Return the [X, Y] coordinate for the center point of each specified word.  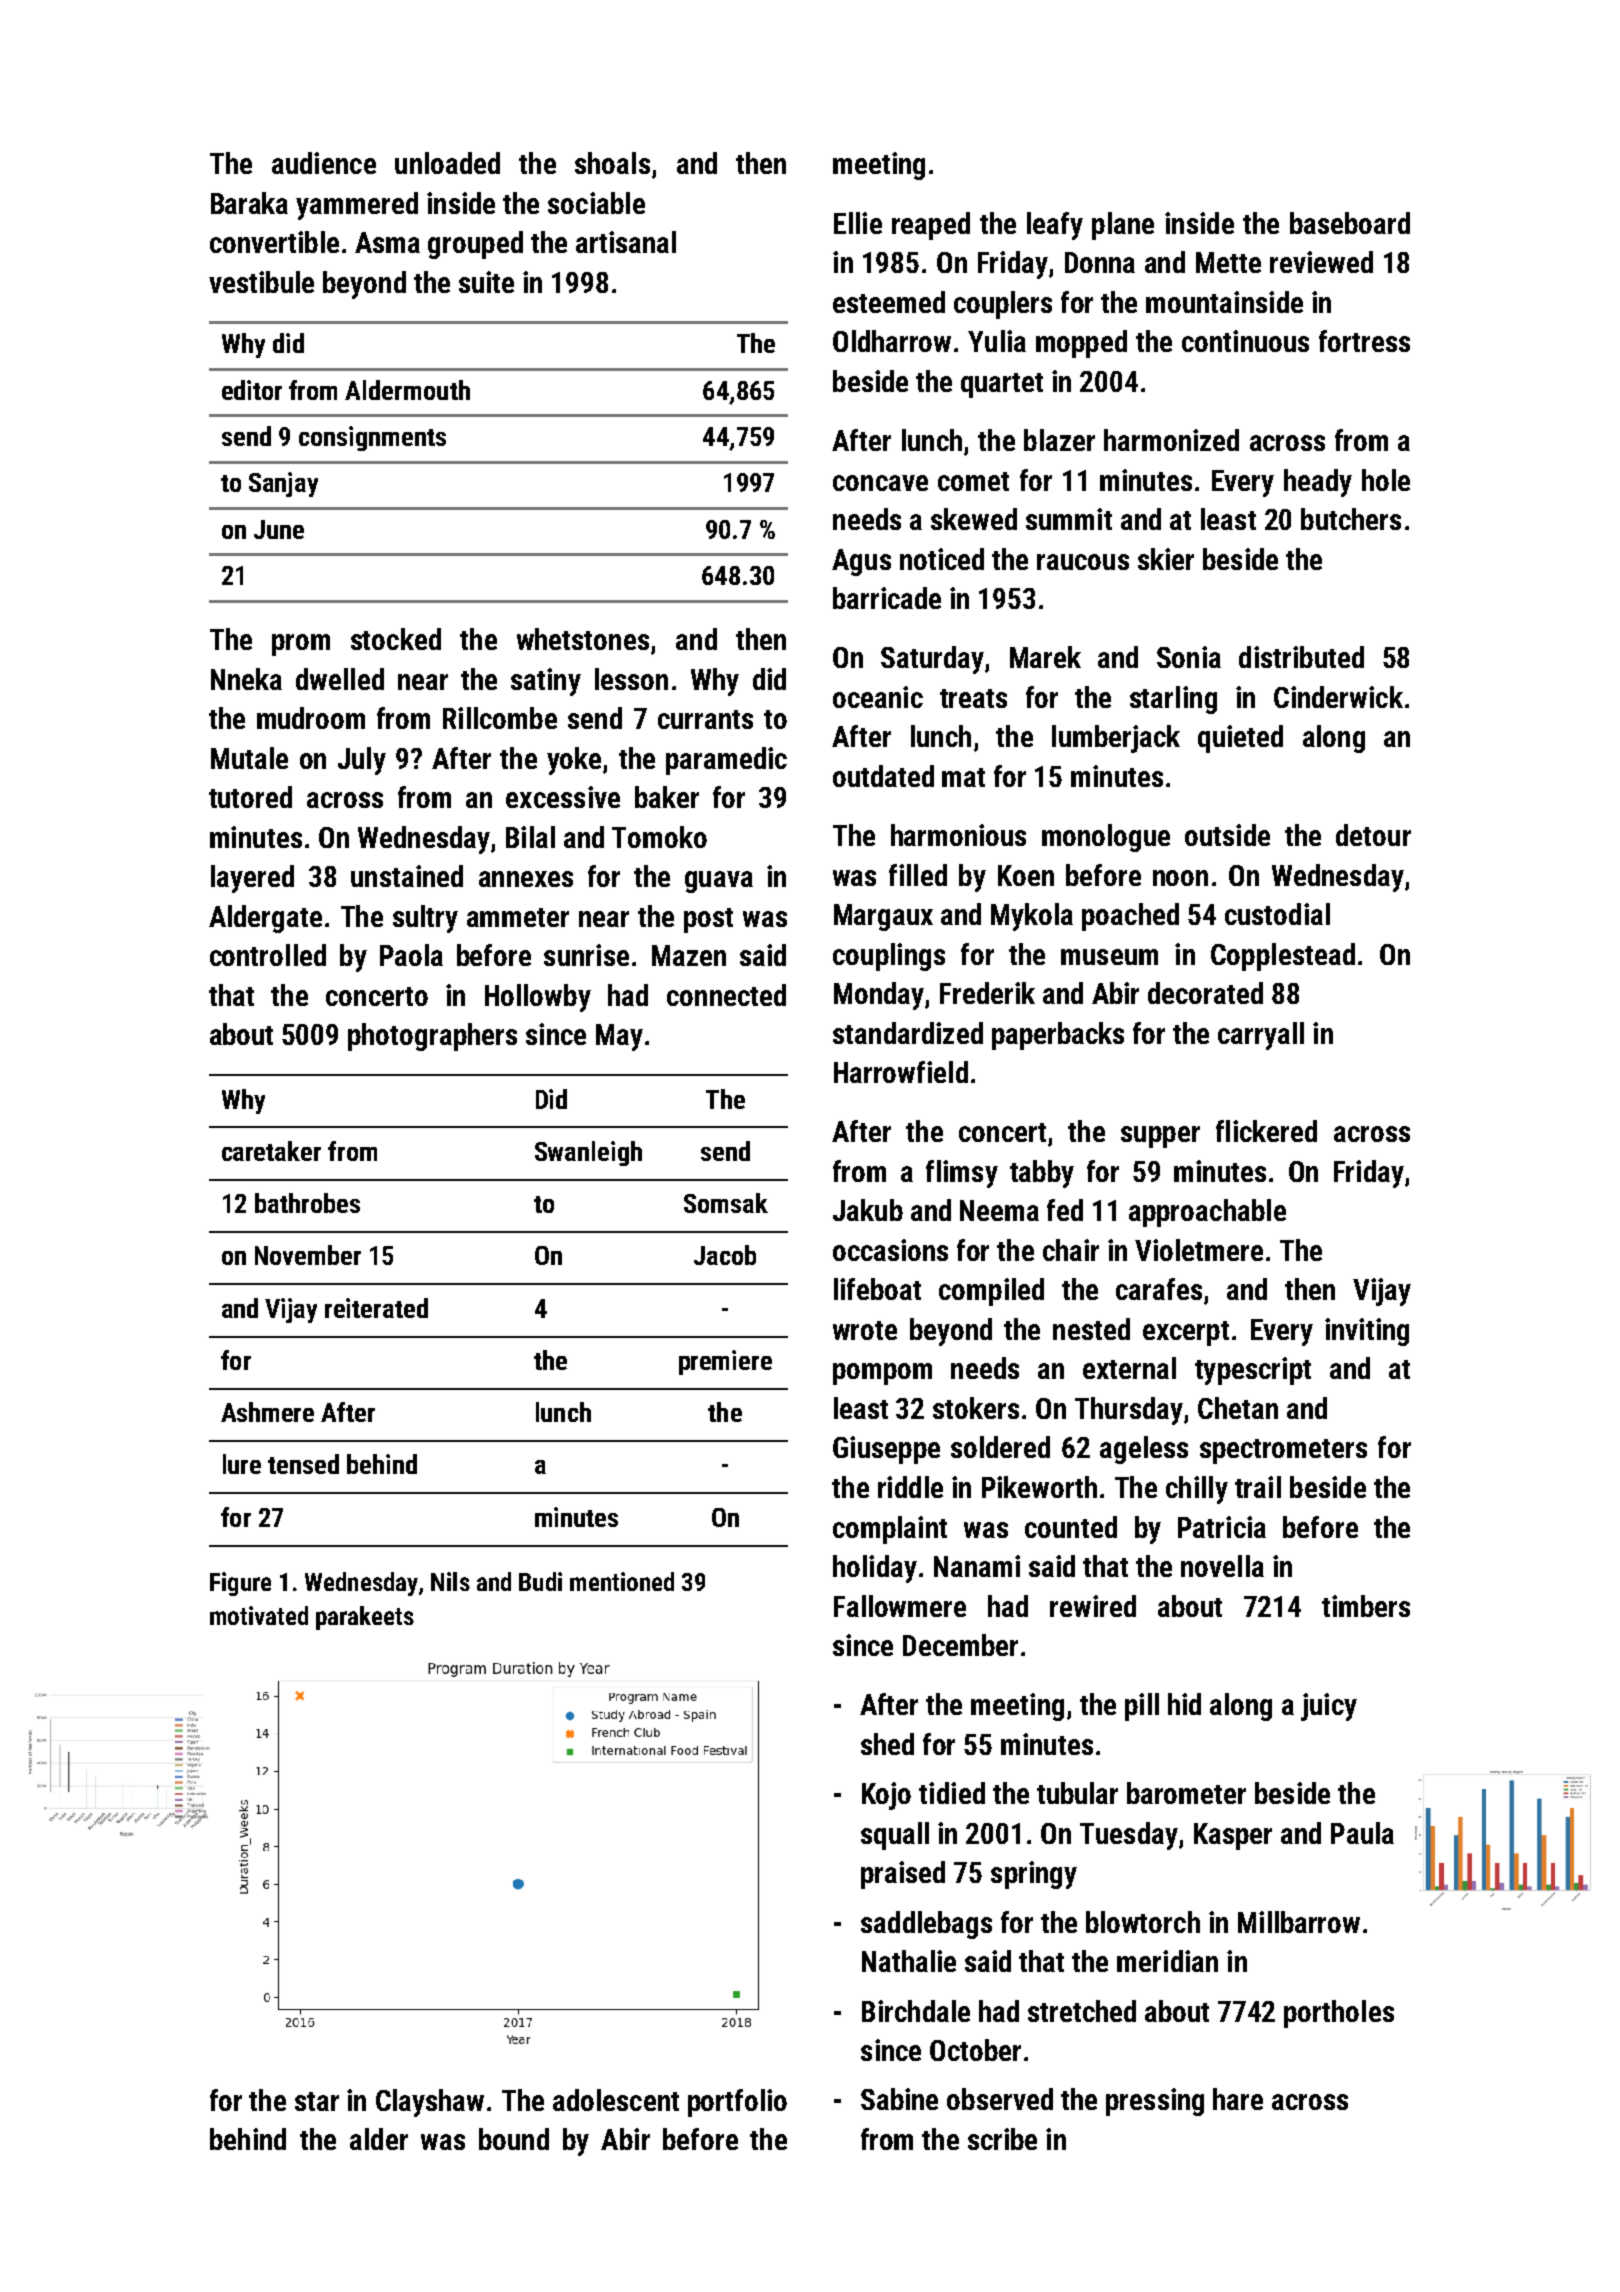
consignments [372, 438]
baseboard [1350, 223]
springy [1034, 1875]
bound [514, 2139]
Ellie [858, 223]
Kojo [886, 1796]
